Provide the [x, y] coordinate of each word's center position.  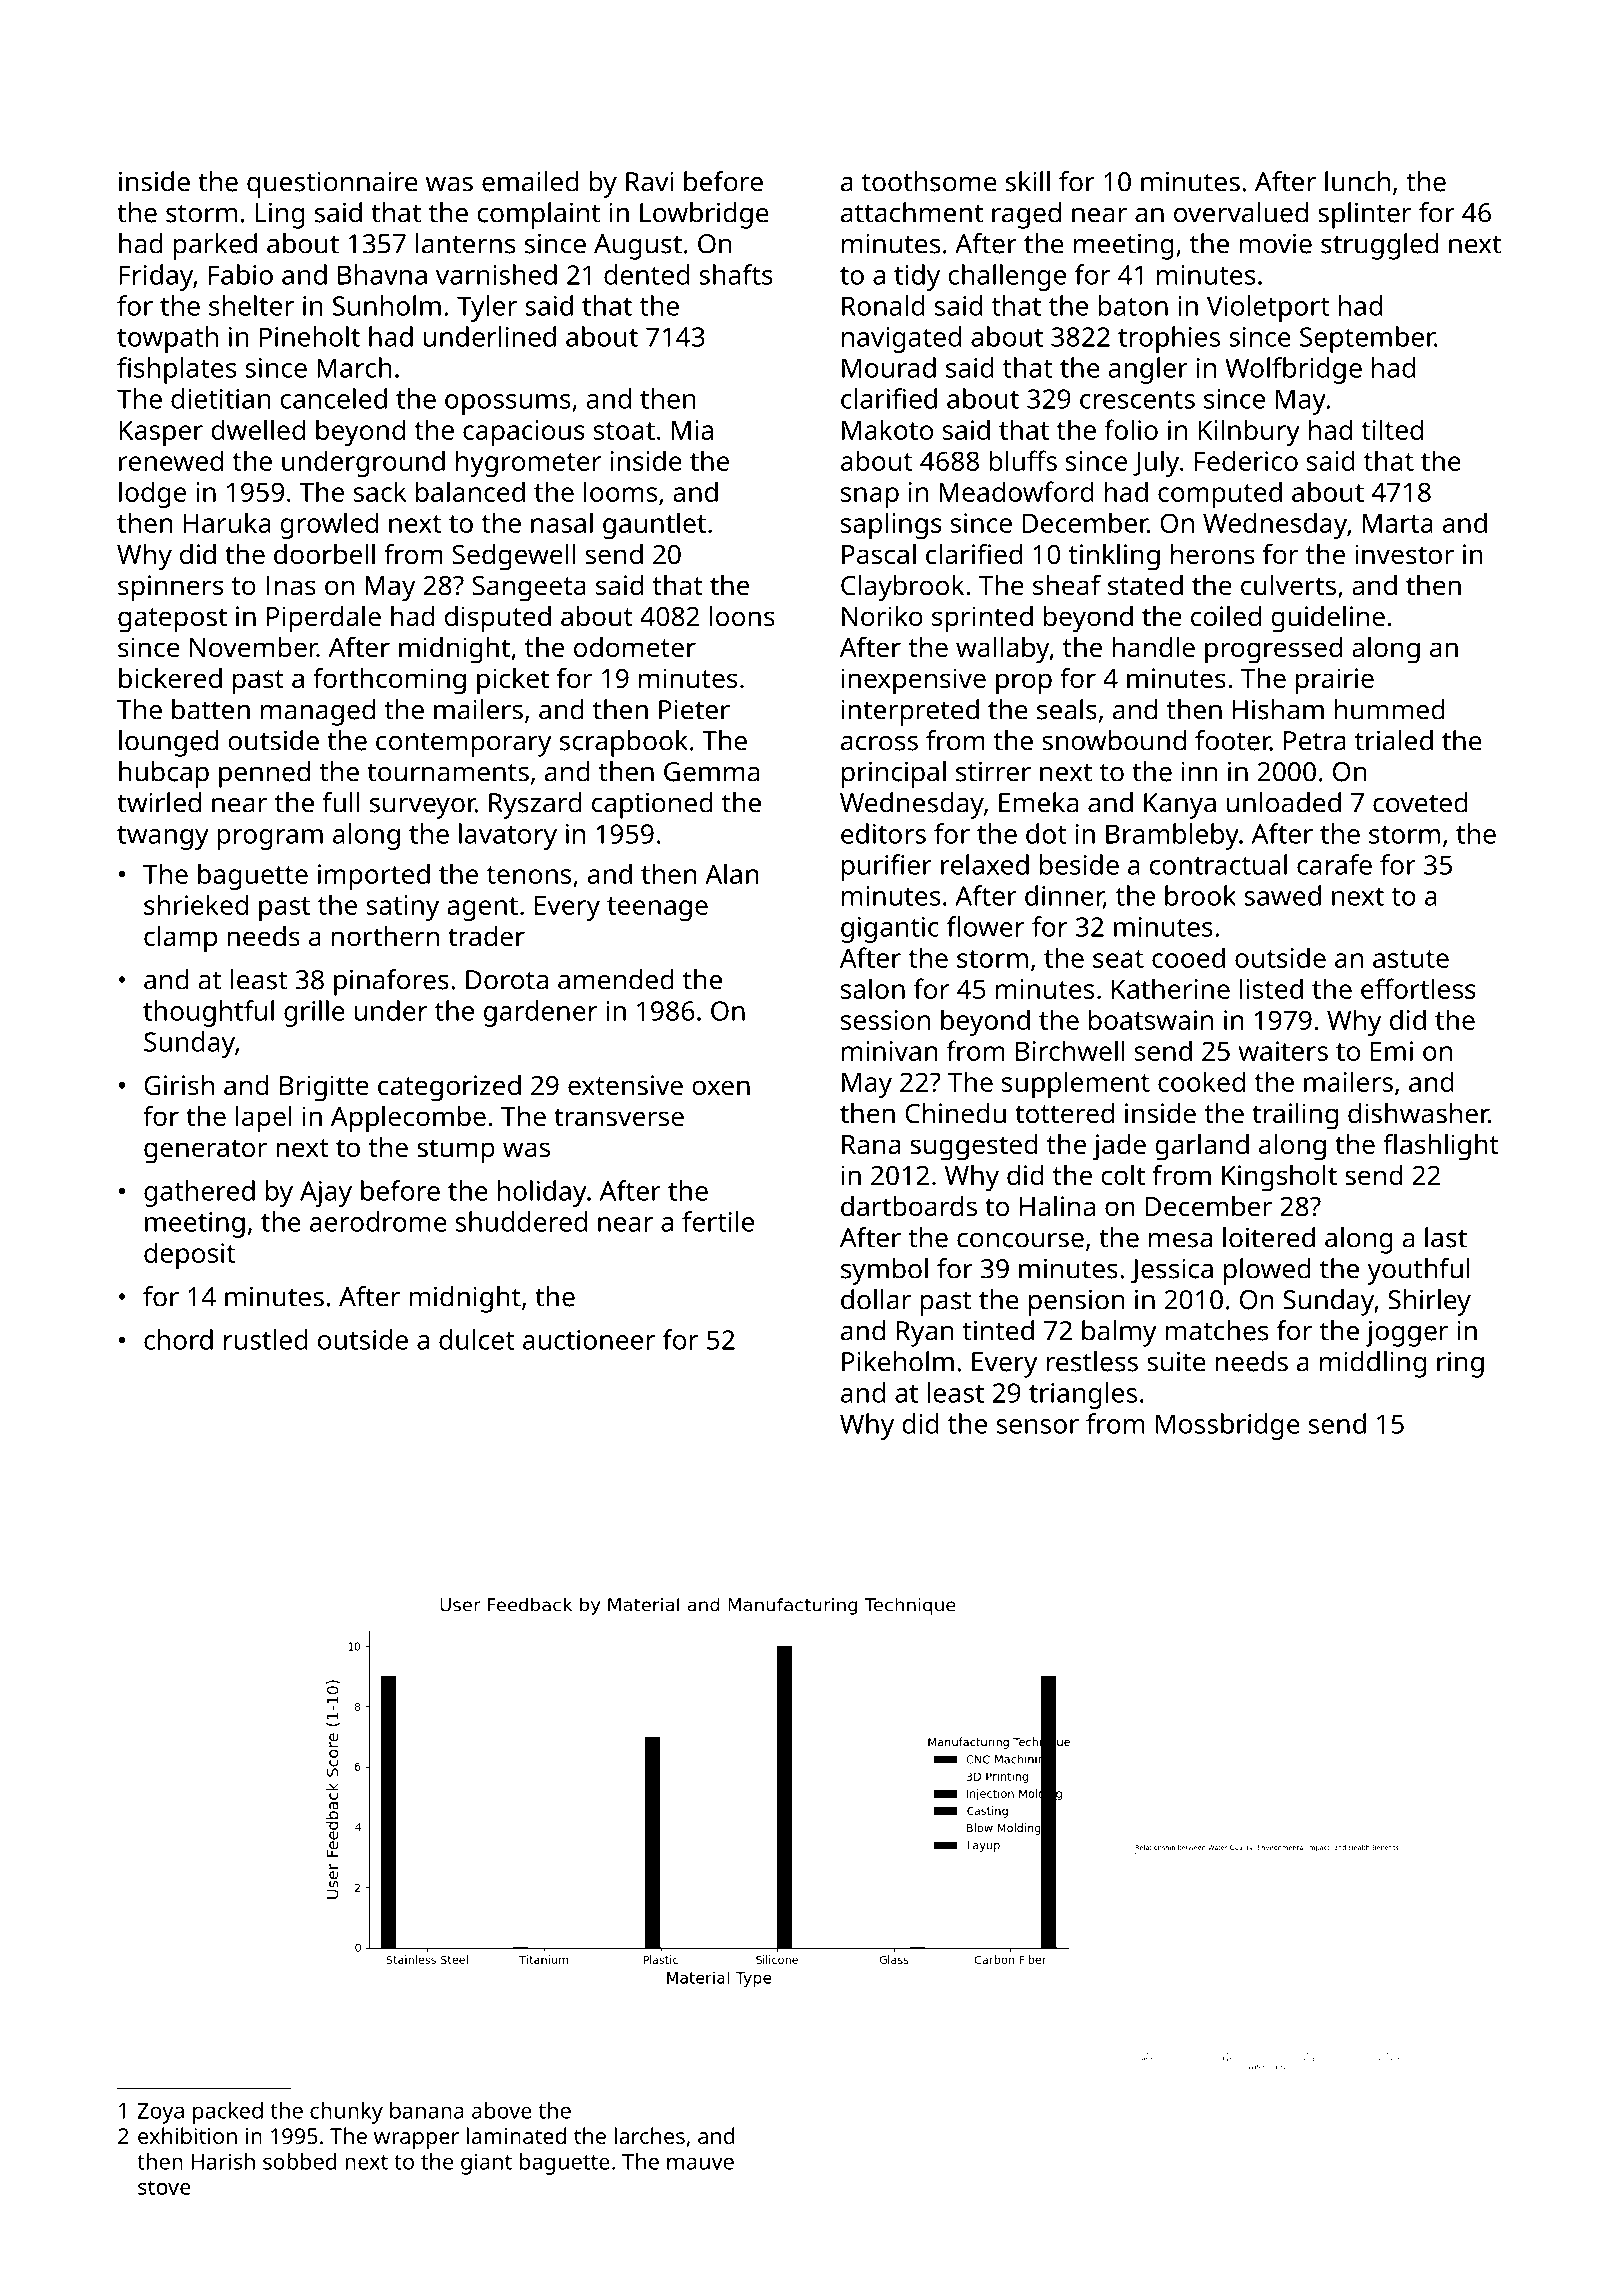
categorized [449, 1088]
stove [164, 2187]
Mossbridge [1228, 1426]
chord [178, 1339]
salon [873, 988]
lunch [1357, 181]
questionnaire [332, 185]
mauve [700, 2163]
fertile [718, 1221]
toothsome [929, 181]
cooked [1201, 1081]
